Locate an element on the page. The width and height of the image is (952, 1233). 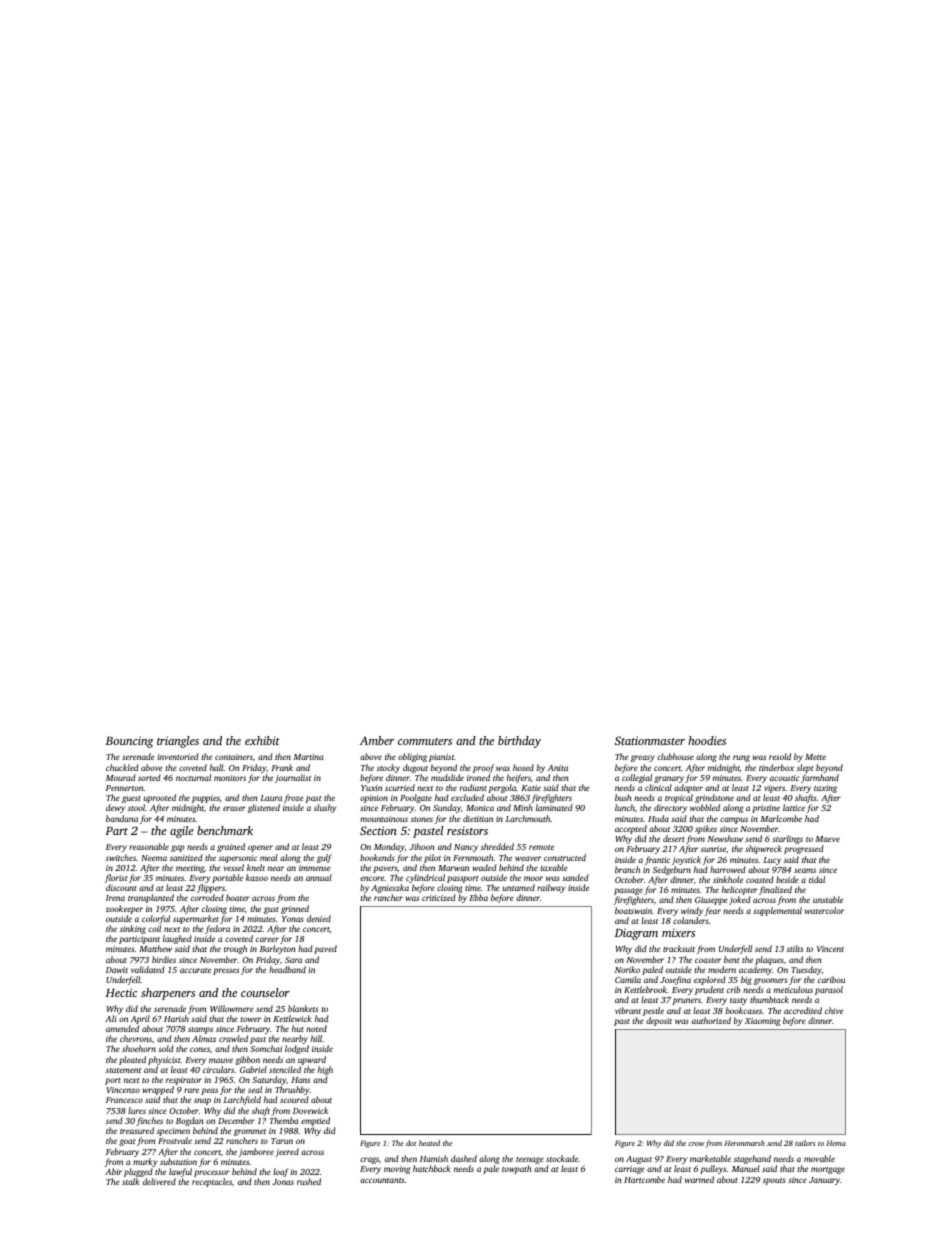
Hartcombe is located at coordinates (644, 1179).
